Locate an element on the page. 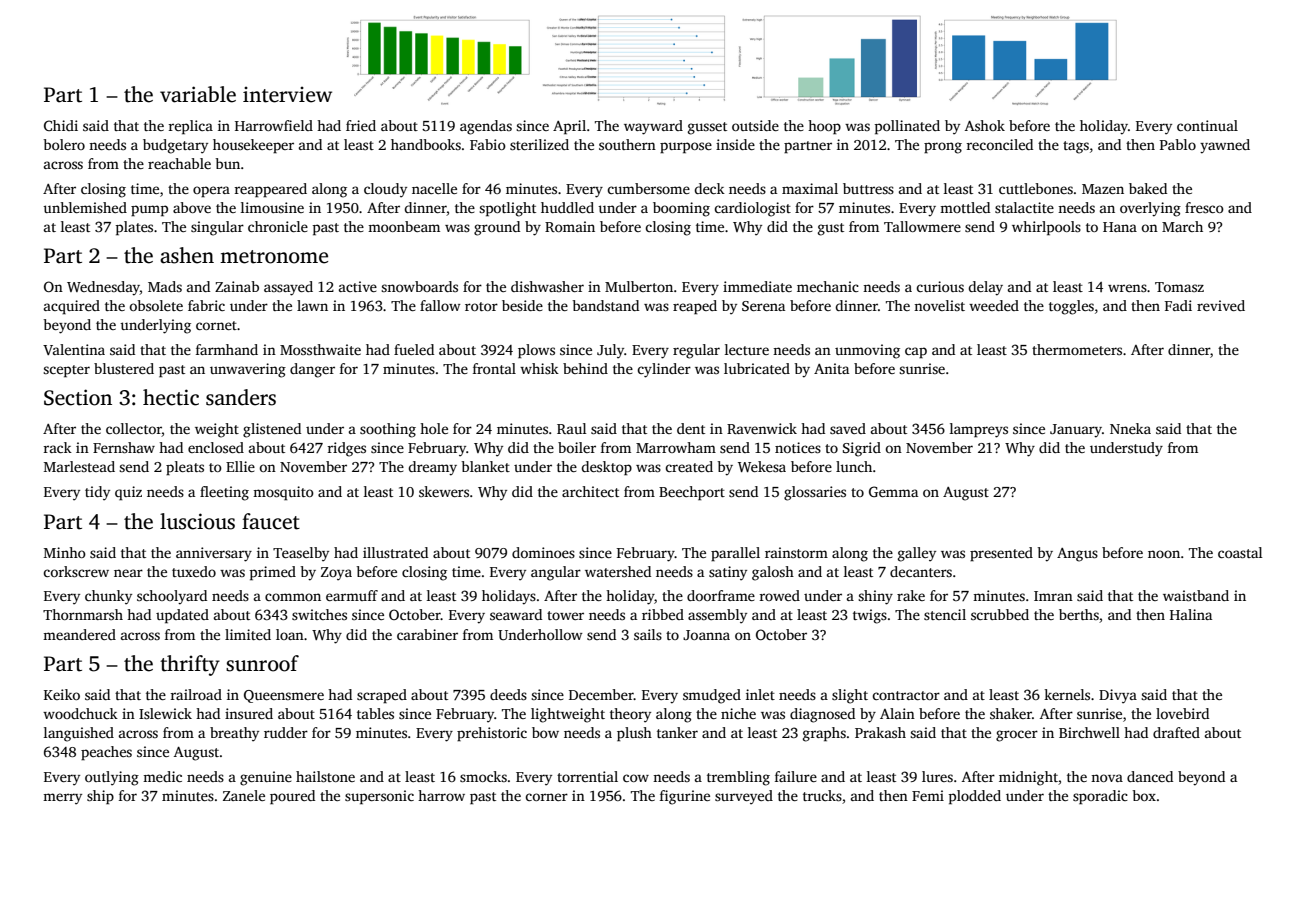 Image resolution: width=1308 pixels, height=924 pixels. plows is located at coordinates (536, 351).
